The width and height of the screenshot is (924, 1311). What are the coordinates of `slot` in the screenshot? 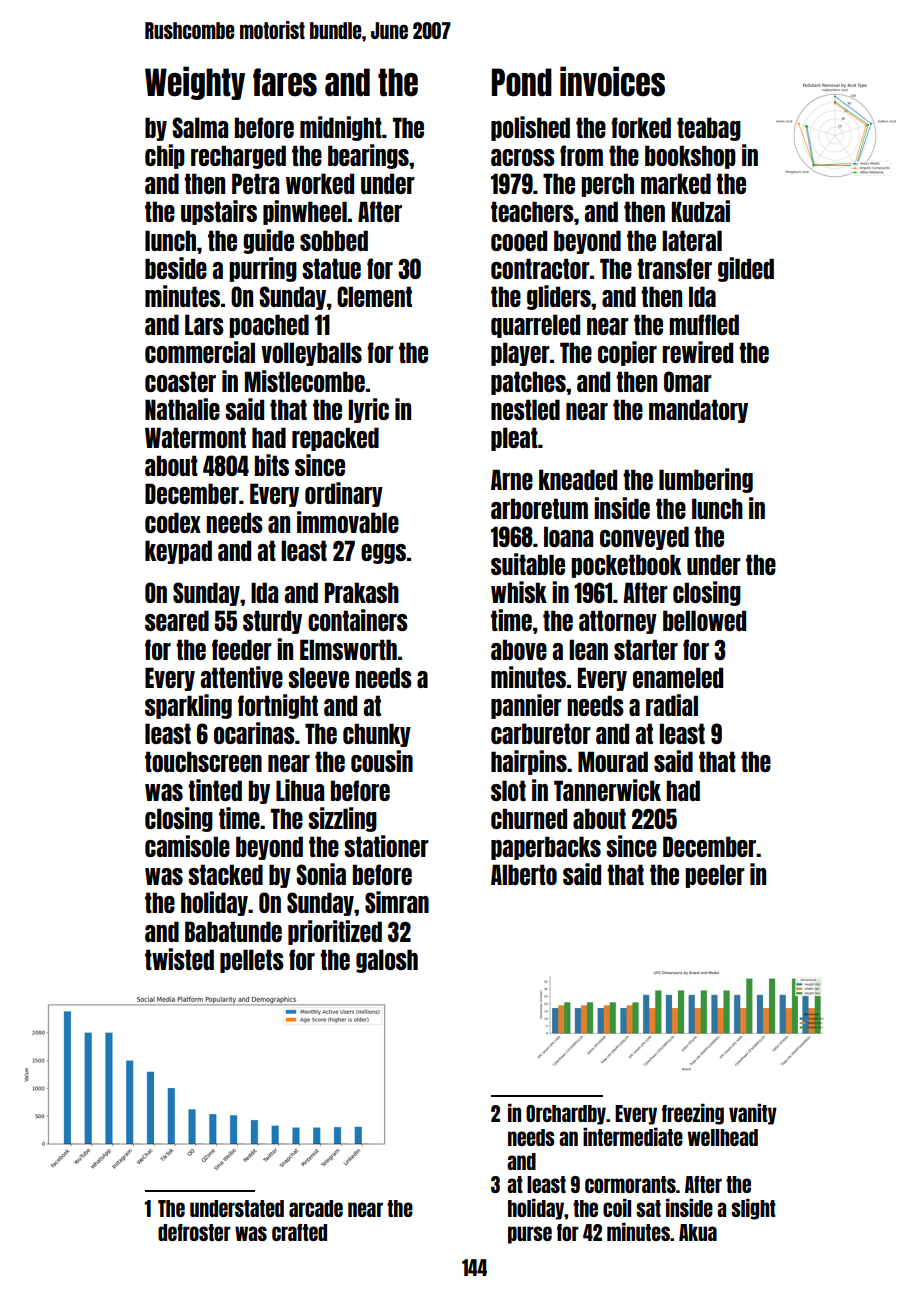 It's located at (508, 790).
